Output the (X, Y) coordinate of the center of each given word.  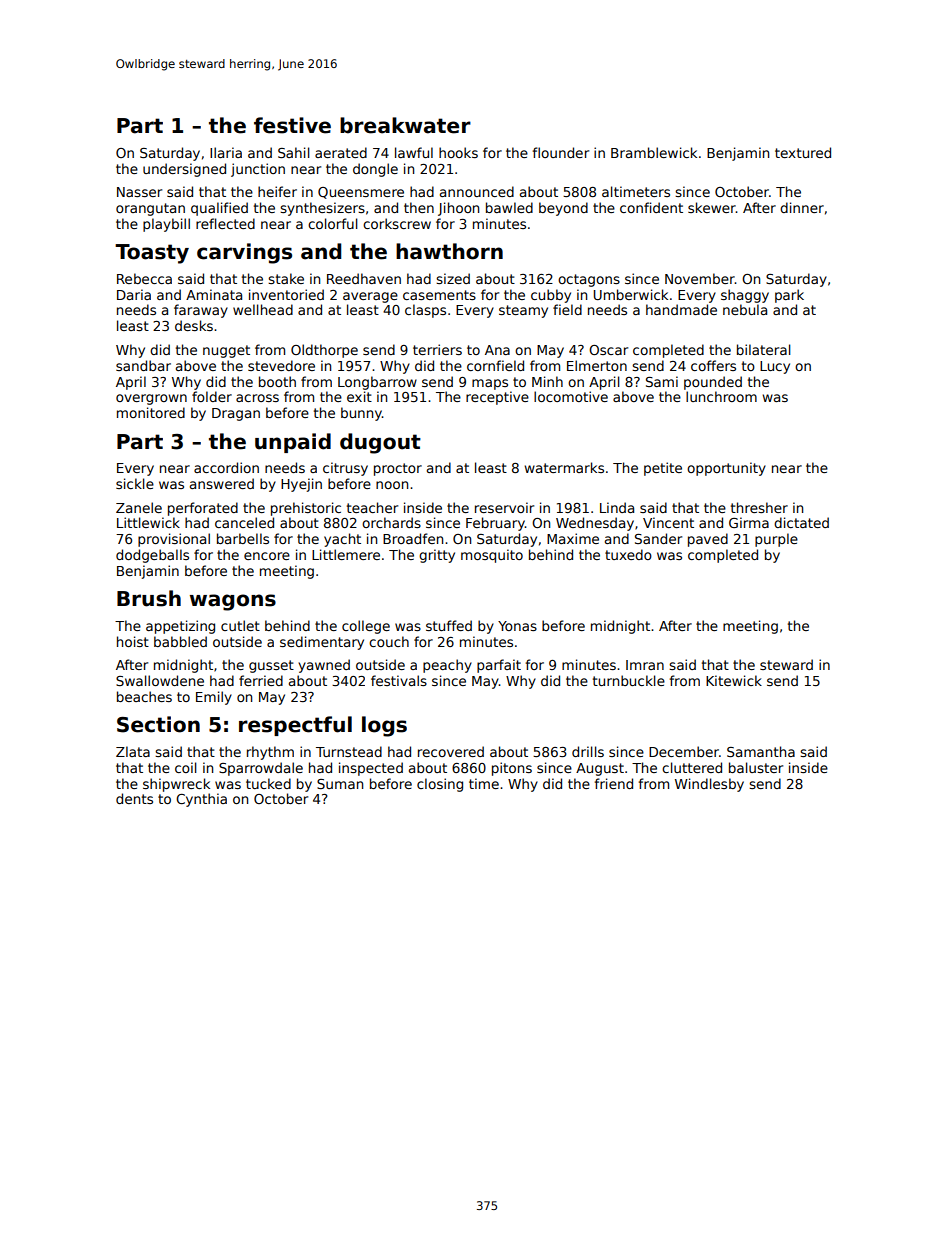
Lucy (775, 367)
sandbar (143, 365)
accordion (226, 467)
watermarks (564, 467)
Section (158, 724)
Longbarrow (377, 383)
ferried (261, 680)
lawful (414, 152)
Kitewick (734, 680)
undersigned (184, 170)
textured (803, 152)
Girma (749, 522)
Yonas (517, 626)
